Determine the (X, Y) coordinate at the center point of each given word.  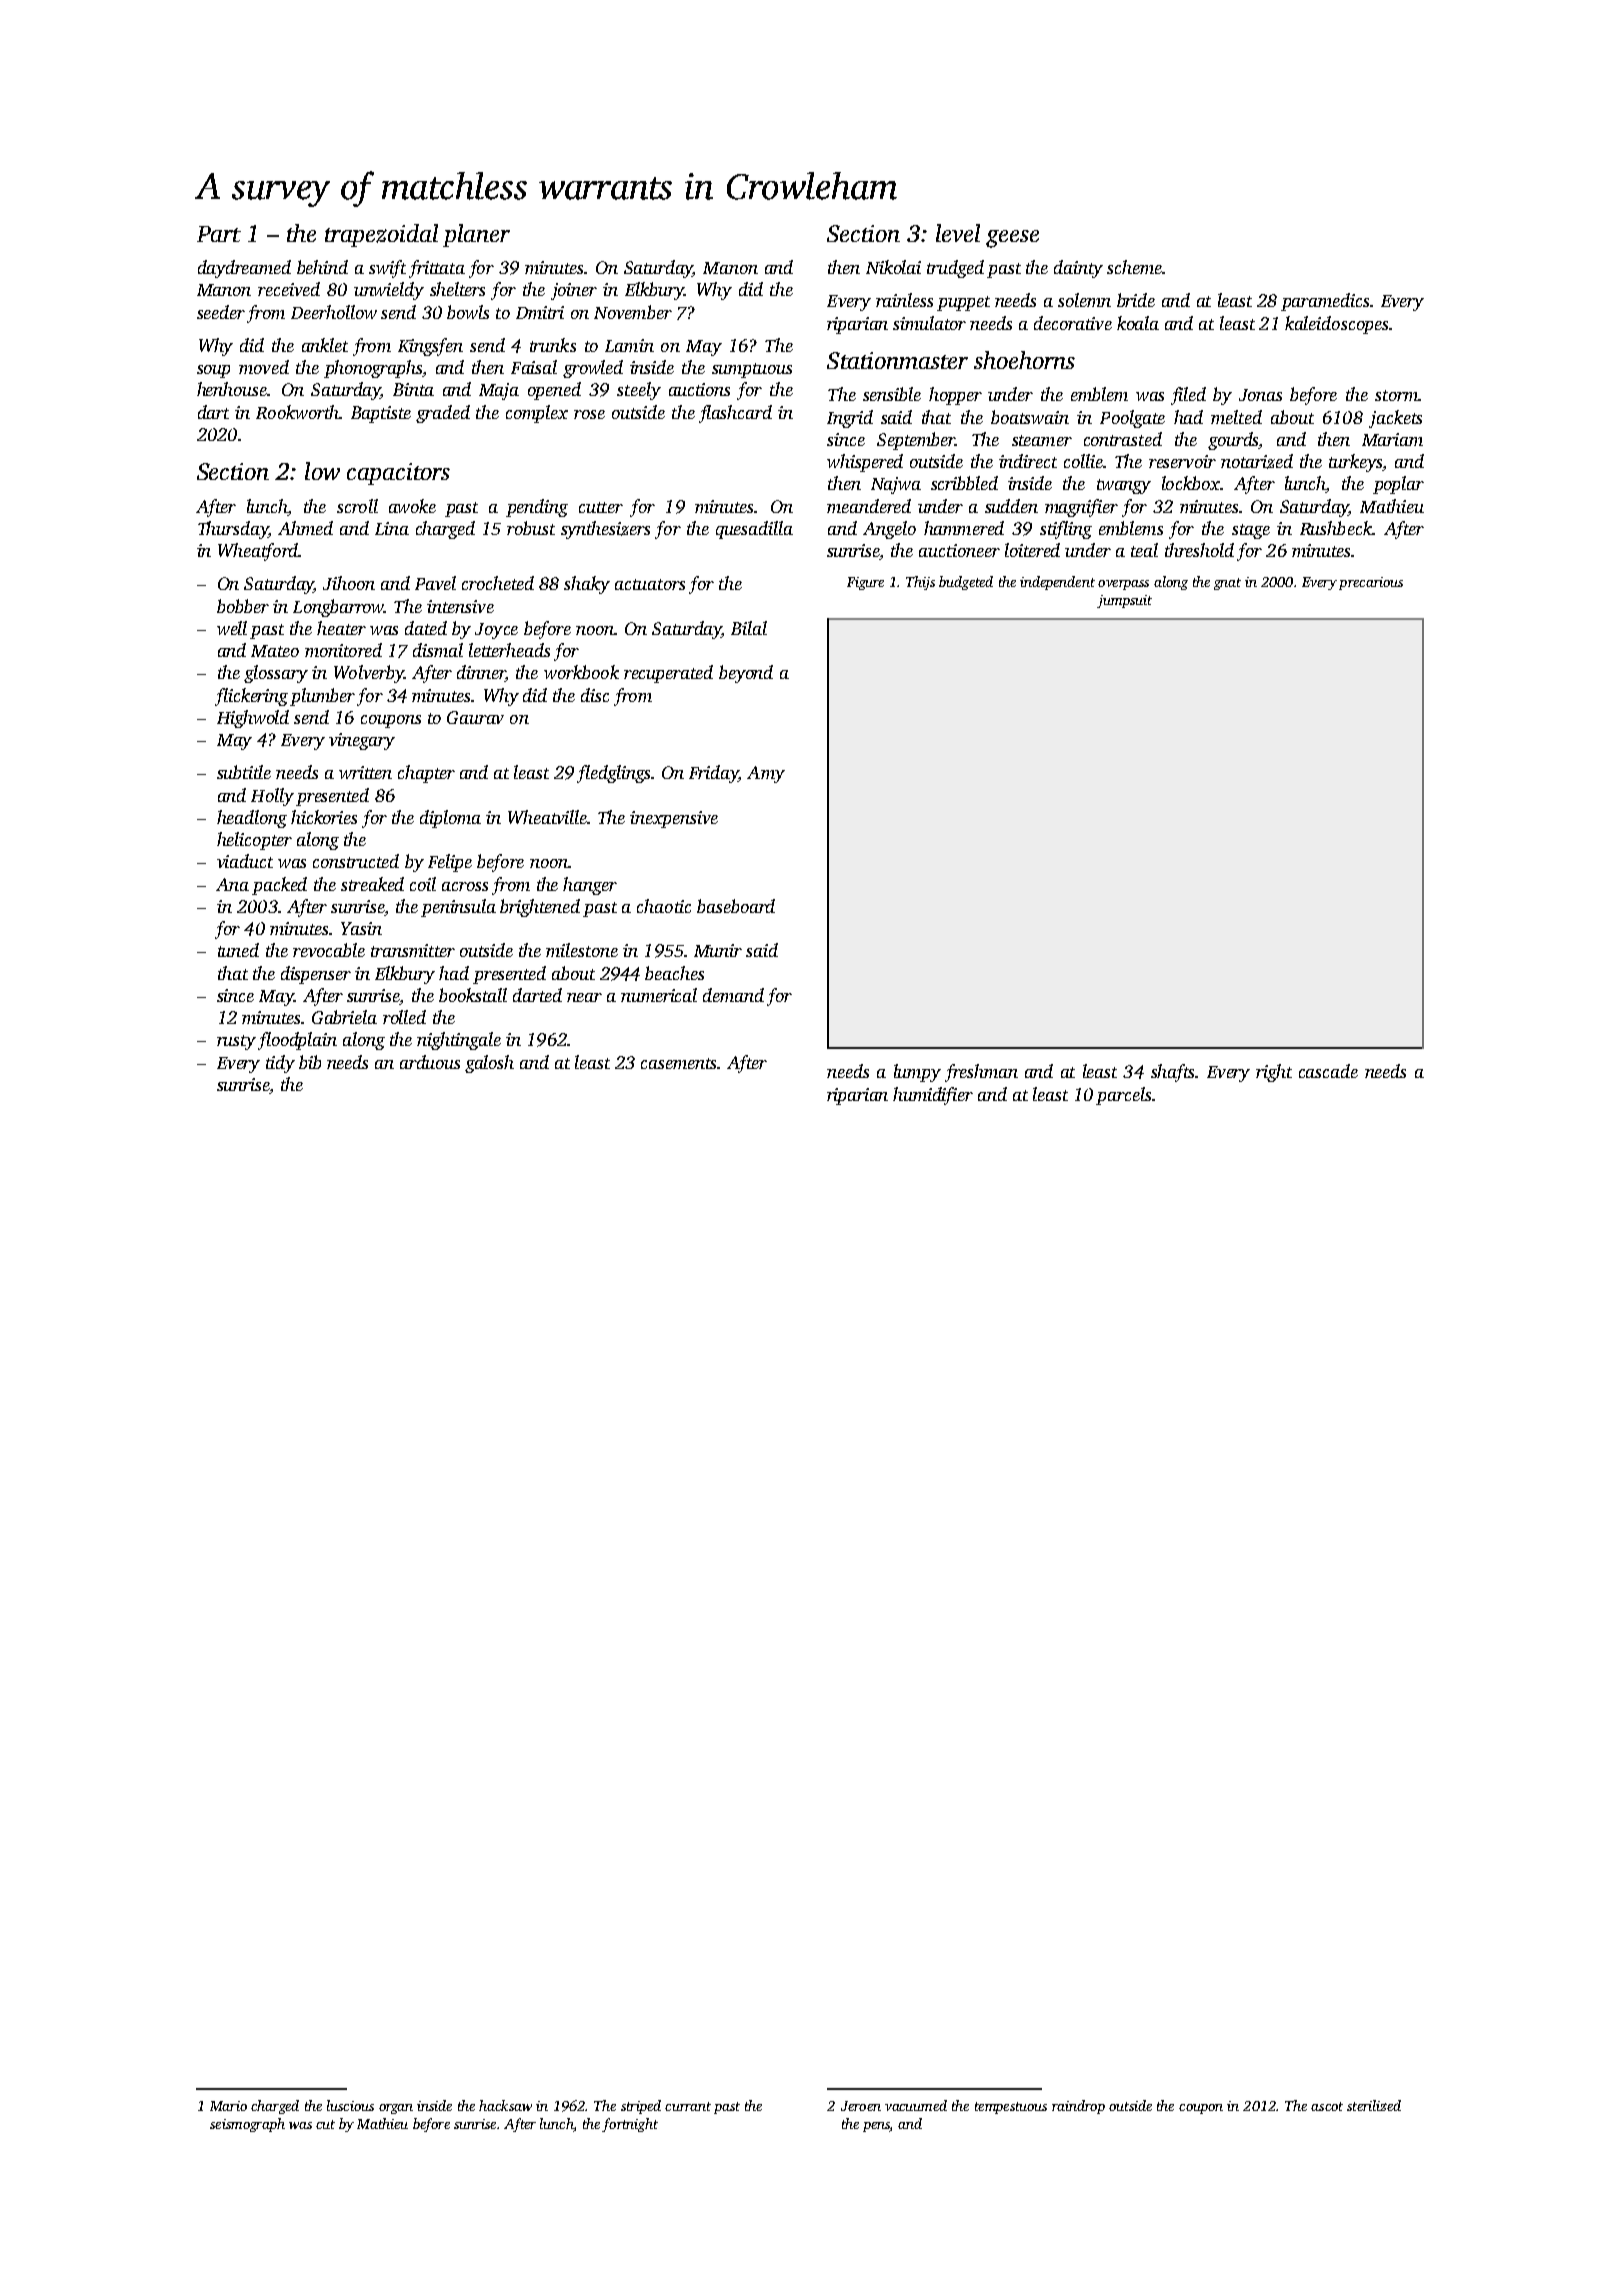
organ (396, 2109)
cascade (1328, 1071)
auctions (699, 389)
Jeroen (861, 2106)
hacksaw (505, 2105)
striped (641, 2107)
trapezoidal (381, 235)
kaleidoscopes (1336, 325)
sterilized (1374, 2105)
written (365, 772)
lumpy (917, 1073)
